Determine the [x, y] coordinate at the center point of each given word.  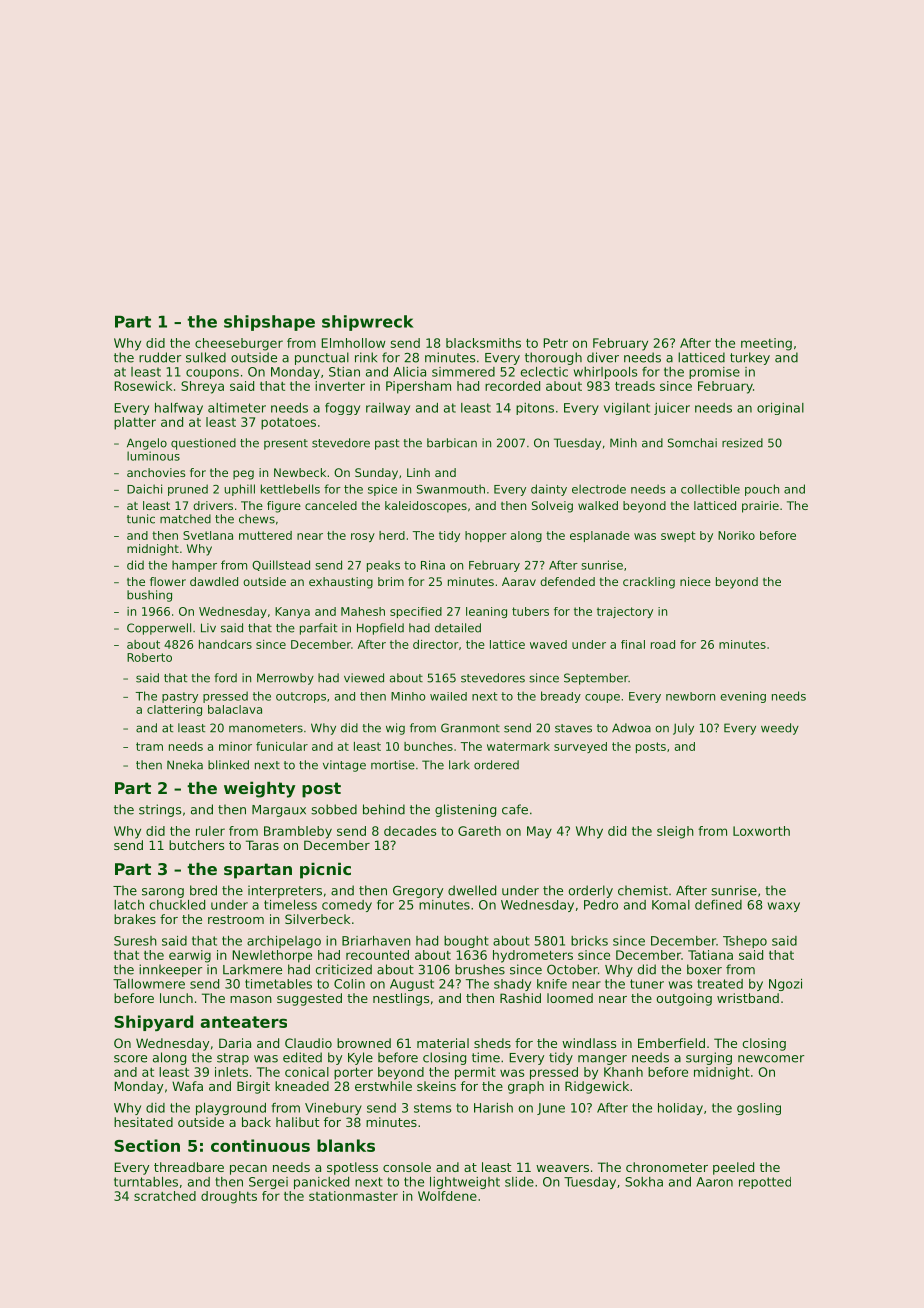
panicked [321, 1183]
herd [392, 535]
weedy [780, 729]
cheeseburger [239, 344]
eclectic [544, 372]
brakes [135, 919]
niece [695, 581]
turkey [750, 358]
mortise [393, 765]
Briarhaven [376, 941]
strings [160, 810]
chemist [643, 890]
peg [243, 475]
